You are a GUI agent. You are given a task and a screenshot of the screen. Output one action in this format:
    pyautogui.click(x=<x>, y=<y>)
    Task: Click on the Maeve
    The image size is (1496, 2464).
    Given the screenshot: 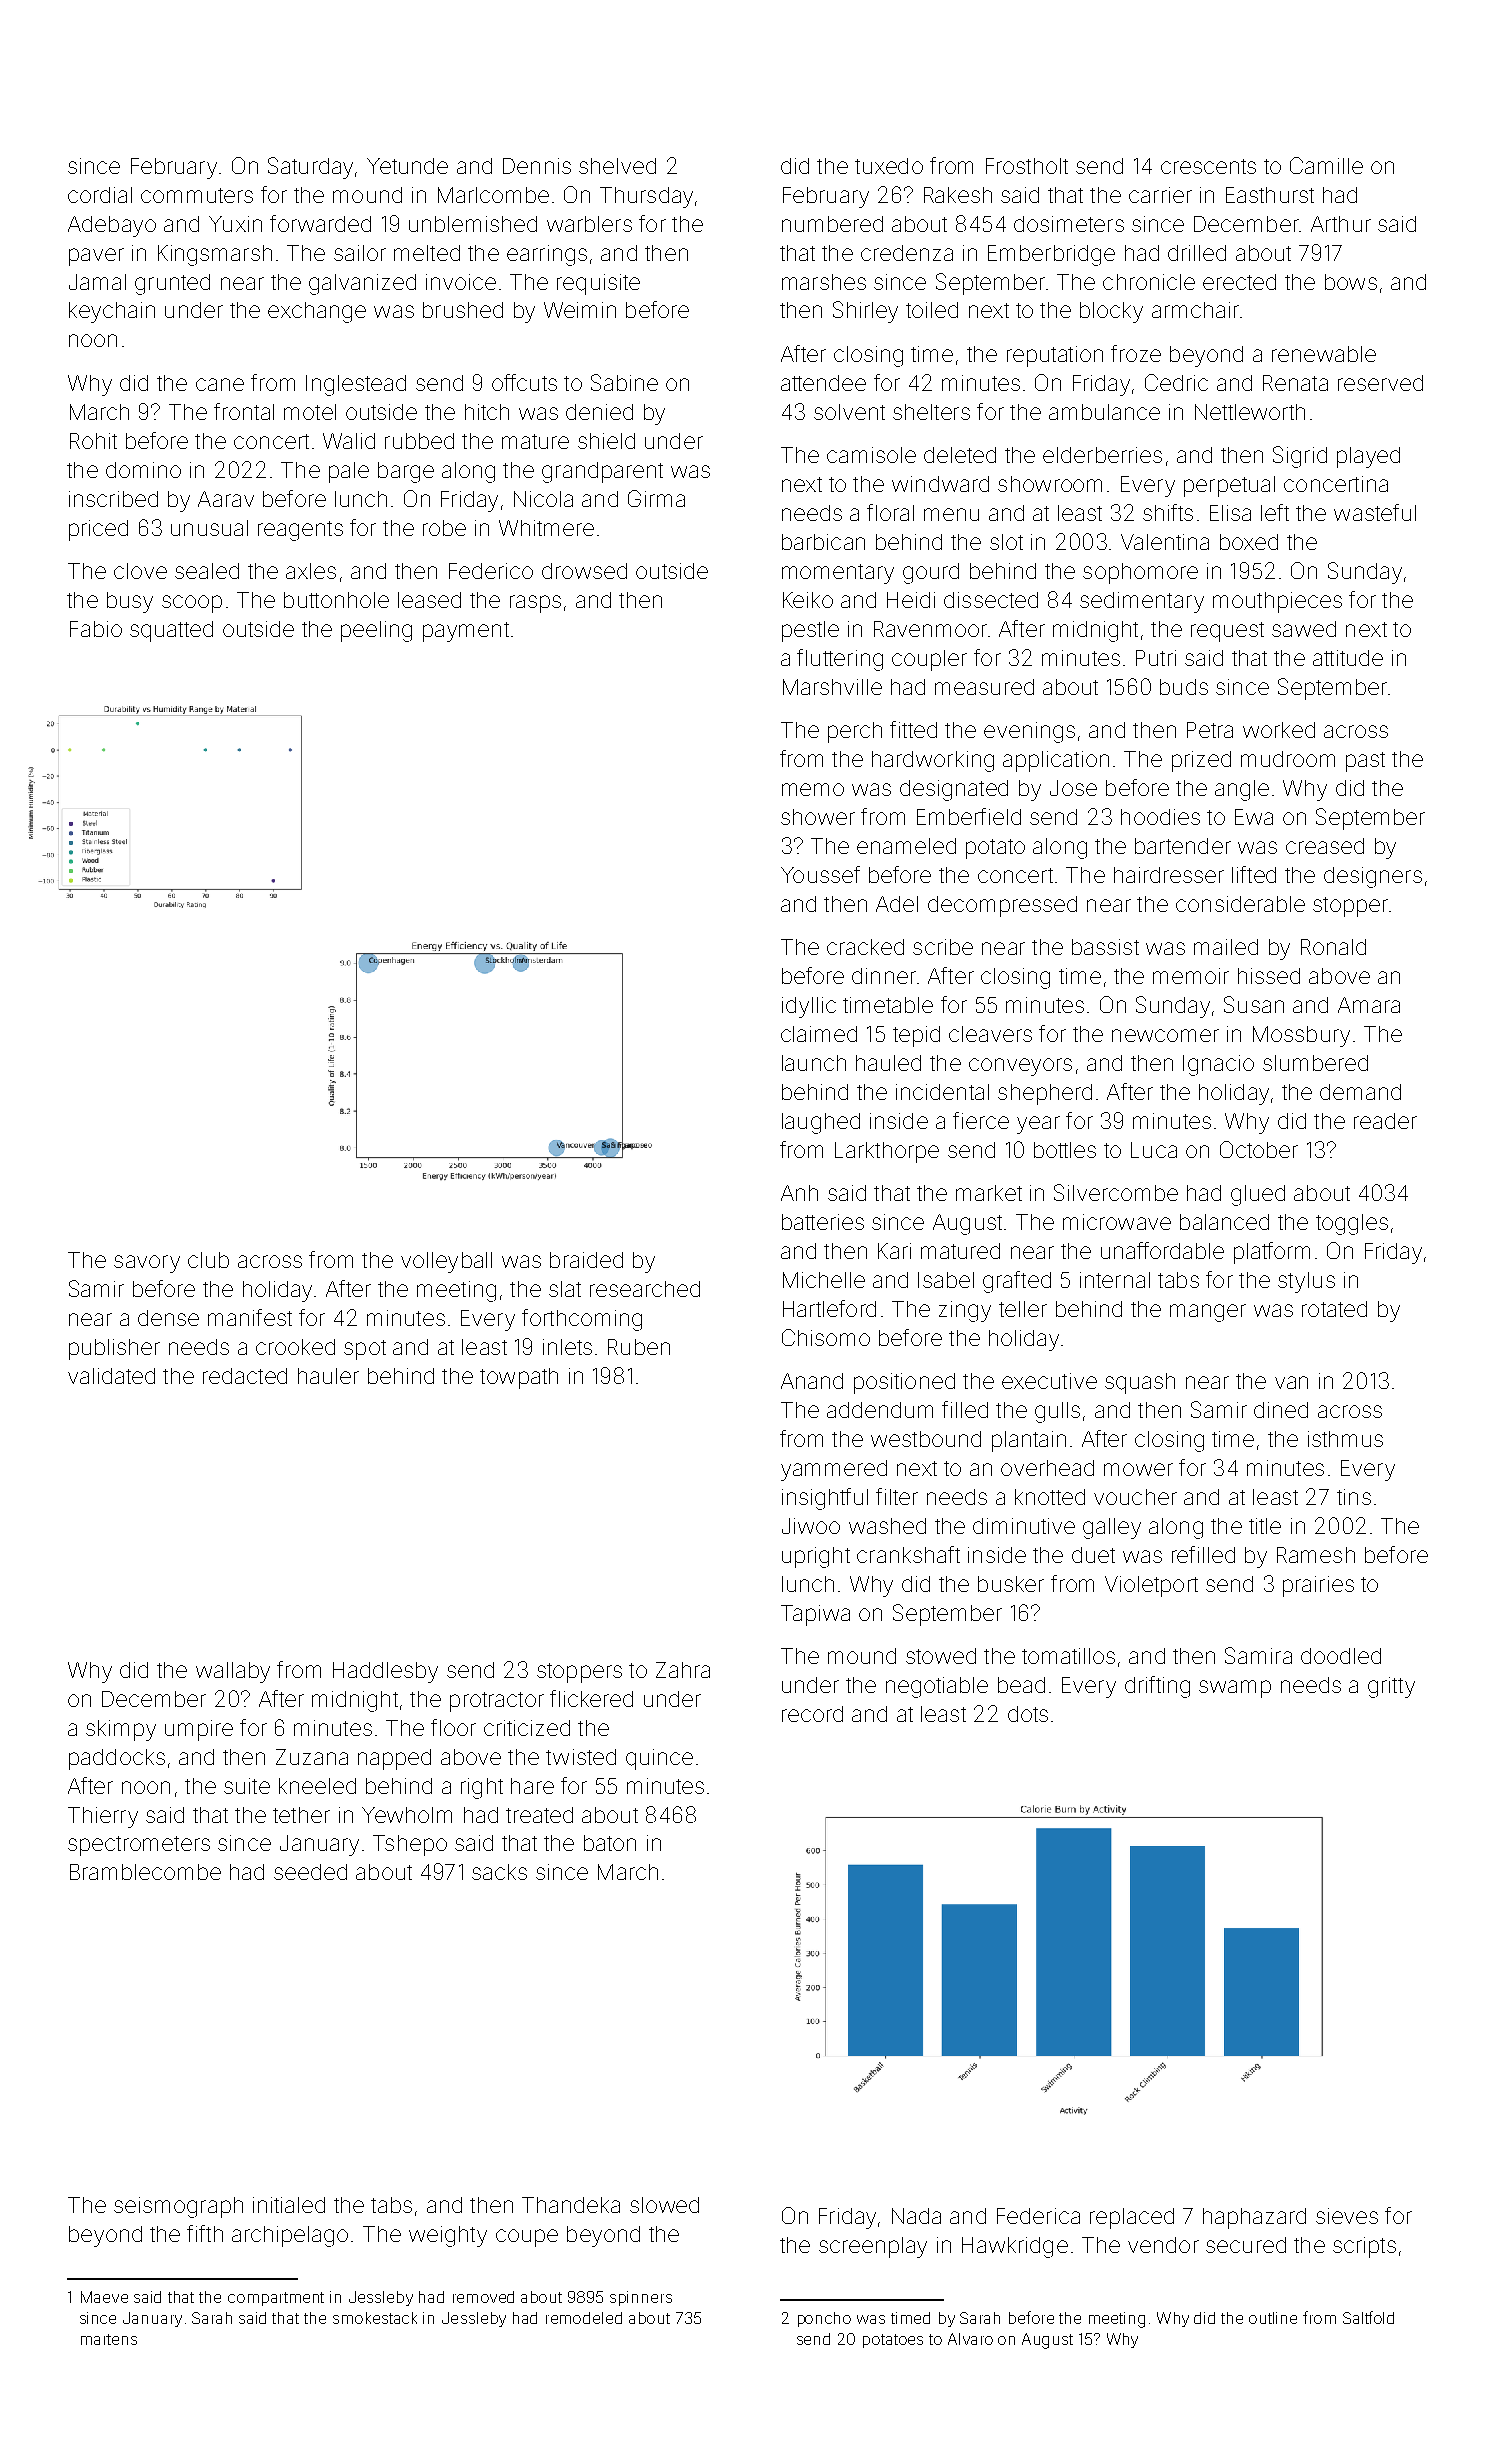 What is the action you would take?
    pyautogui.click(x=104, y=2297)
